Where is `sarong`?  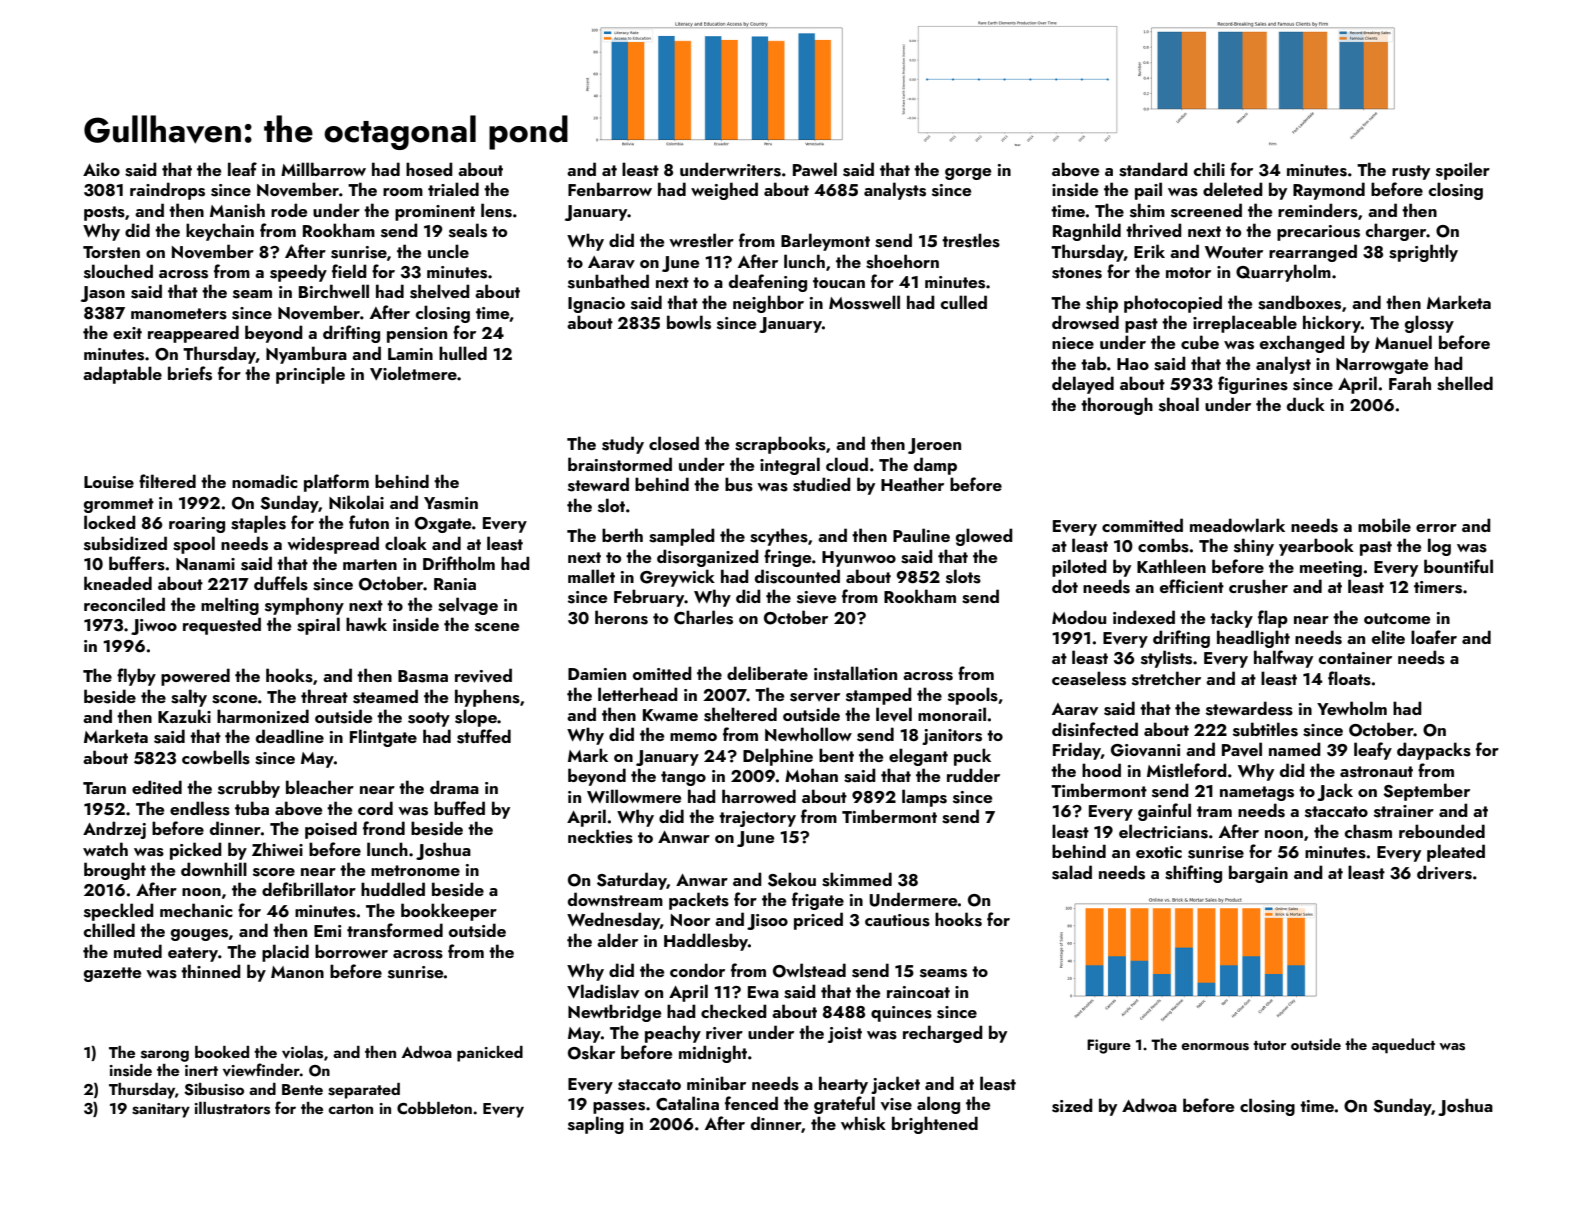 sarong is located at coordinates (165, 1056).
